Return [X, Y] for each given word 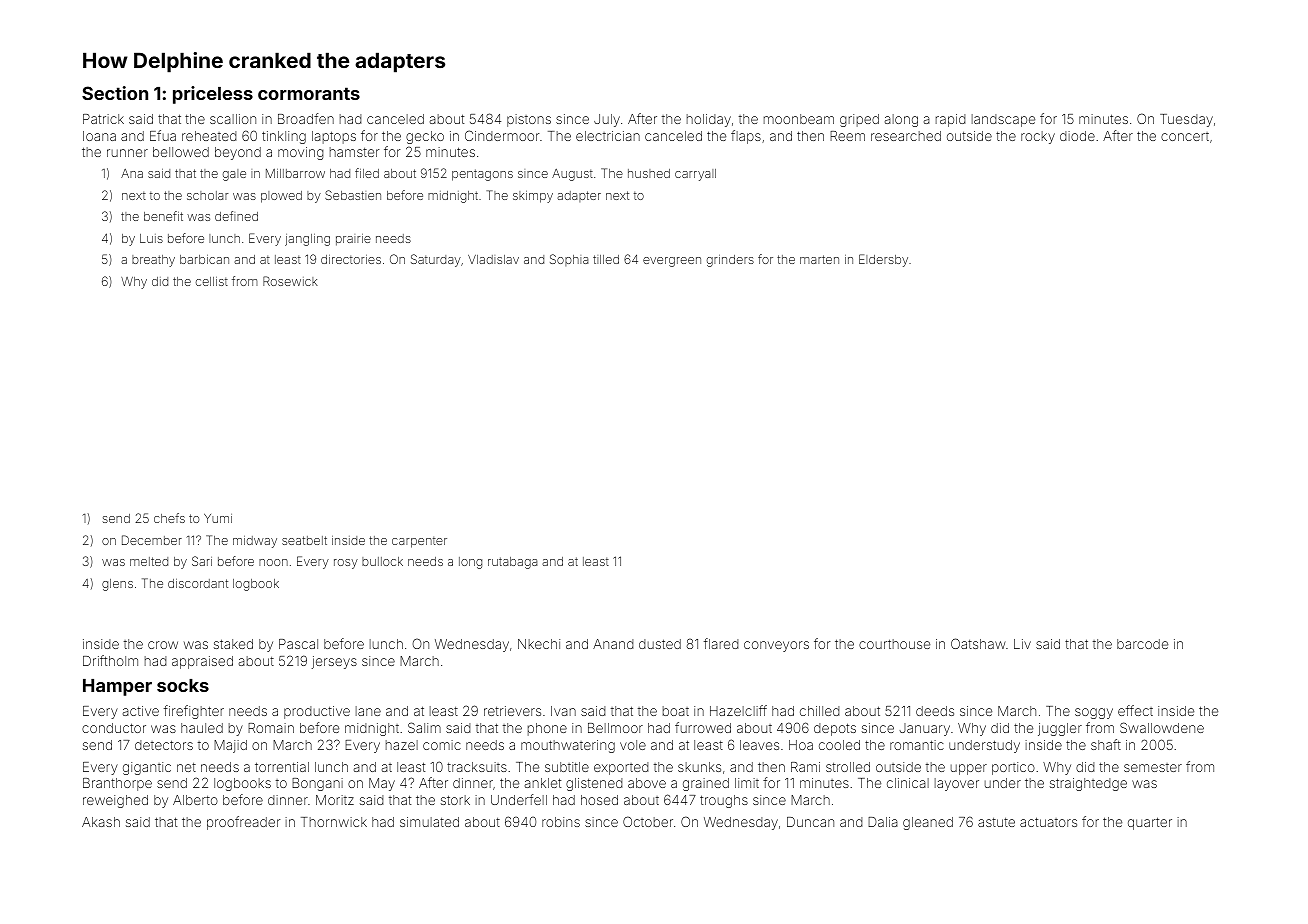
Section [115, 93]
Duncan [810, 822]
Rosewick [290, 281]
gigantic [147, 768]
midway [255, 542]
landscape [1003, 120]
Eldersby [883, 260]
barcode [1142, 644]
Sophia [569, 260]
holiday [709, 120]
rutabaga [513, 563]
